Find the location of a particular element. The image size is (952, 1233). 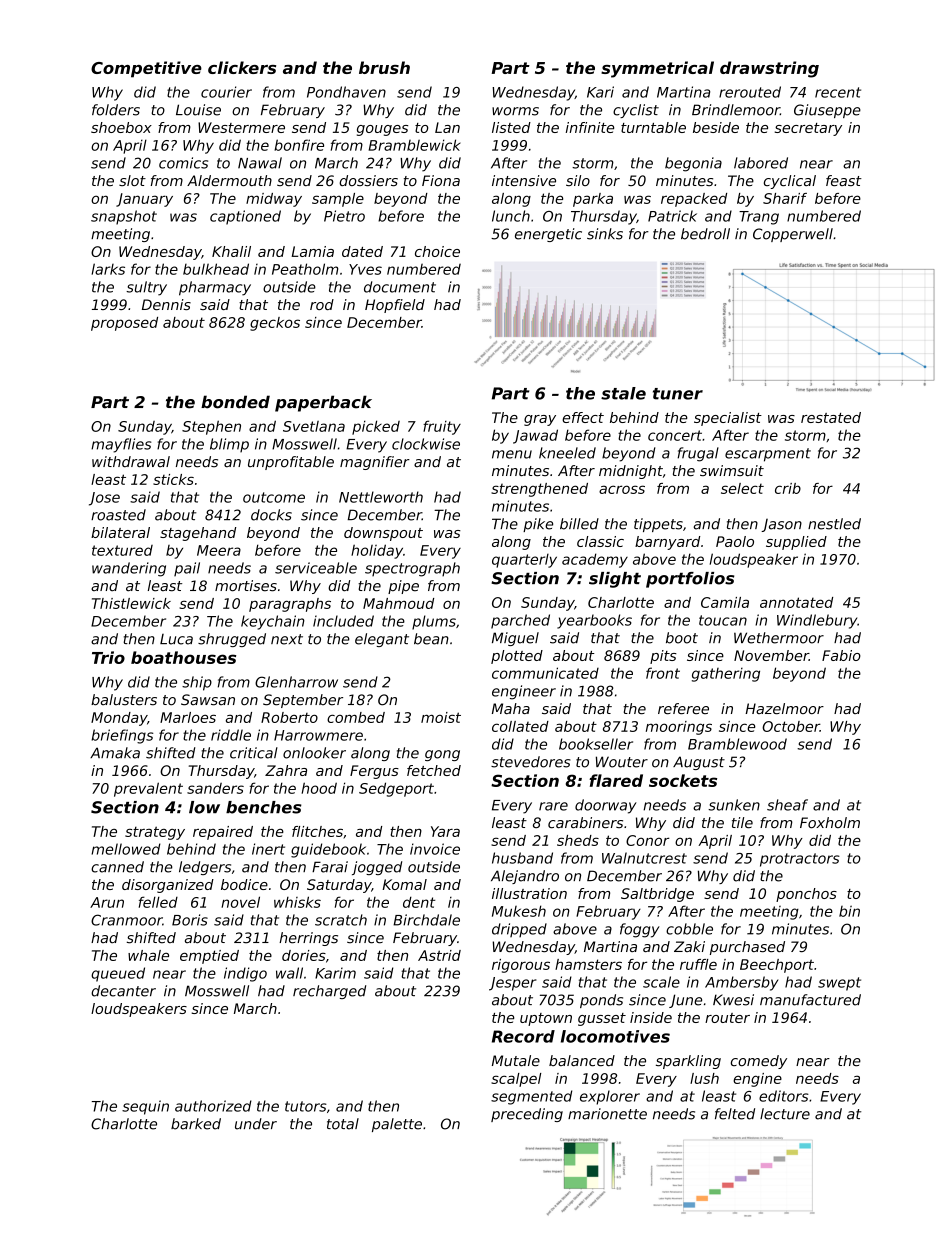

preceding is located at coordinates (527, 1115).
